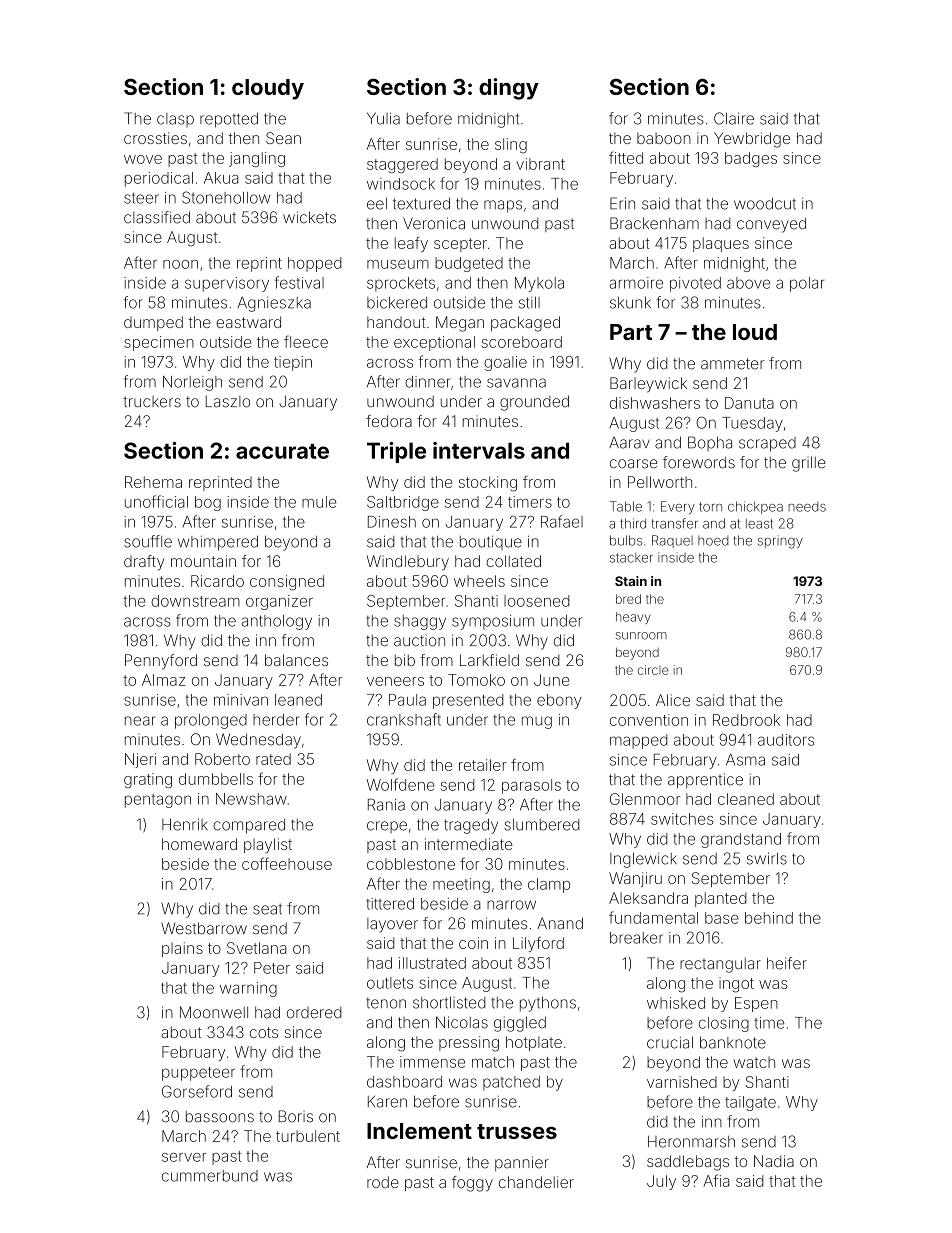 The height and width of the document is (1233, 952). Describe the element at coordinates (653, 670) in the document. I see `circle` at that location.
